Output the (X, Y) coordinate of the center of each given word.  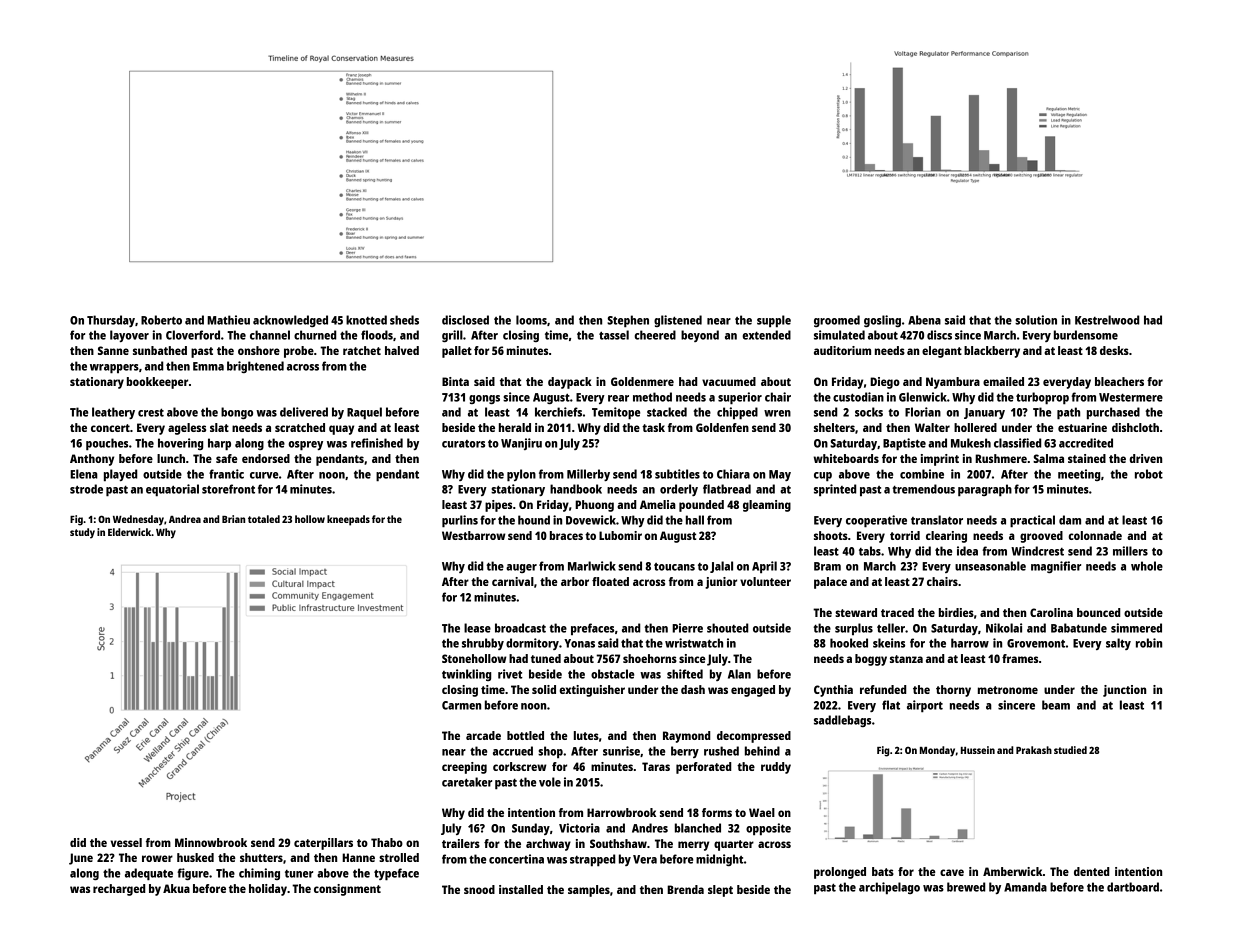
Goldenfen (722, 427)
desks (1114, 350)
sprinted (835, 490)
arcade (483, 735)
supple (774, 321)
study (82, 533)
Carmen (461, 705)
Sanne (113, 350)
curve (264, 475)
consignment (347, 890)
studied (1070, 750)
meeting (1079, 475)
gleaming (767, 506)
